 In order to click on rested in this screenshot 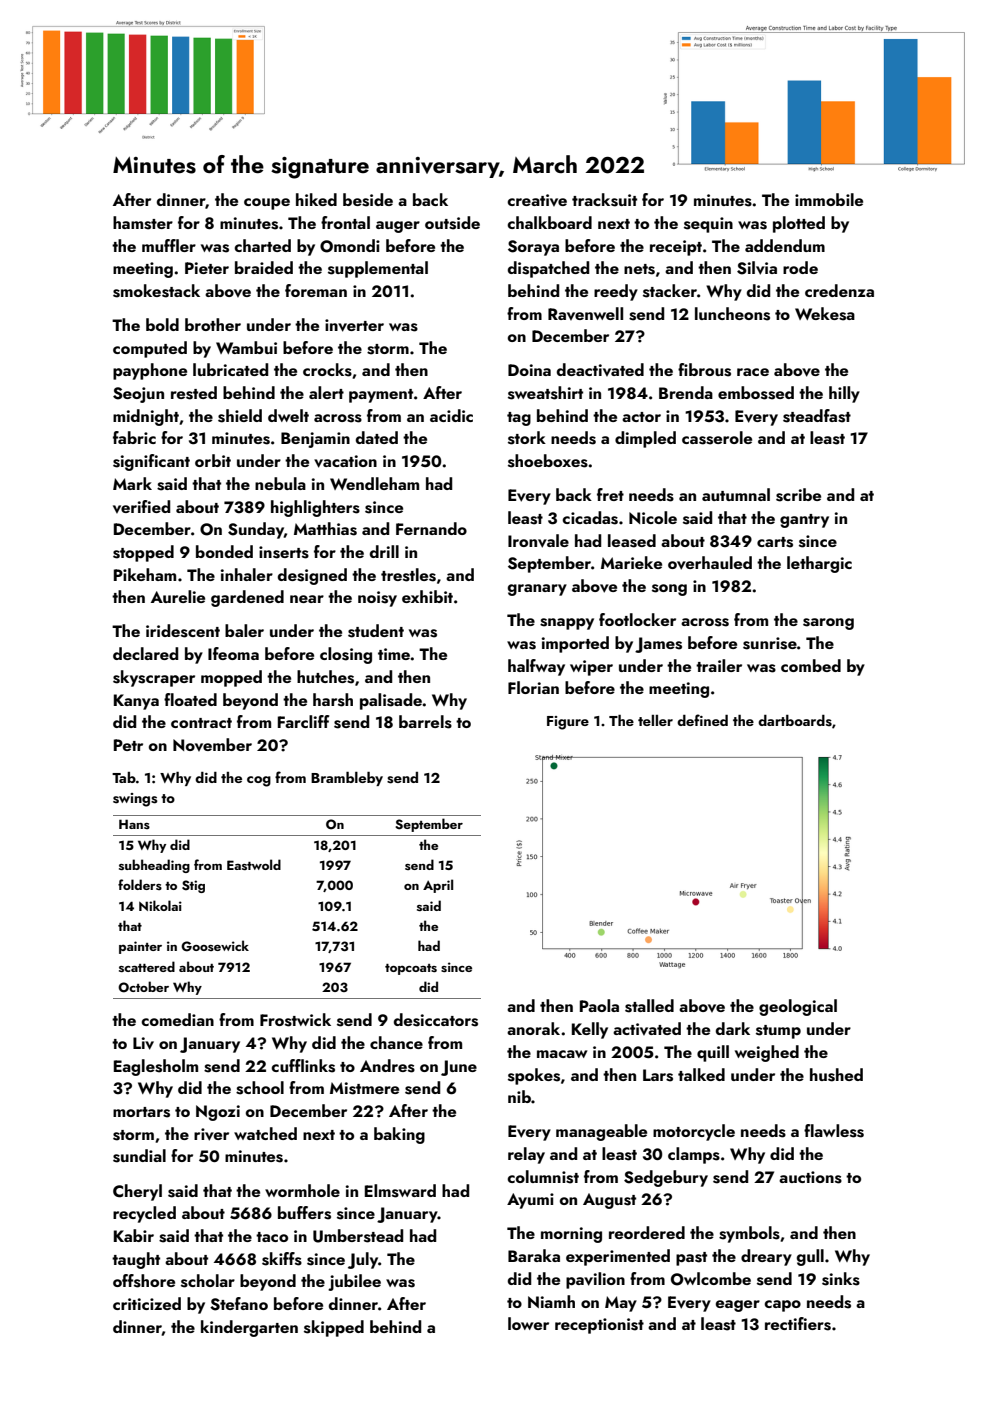, I will do `click(194, 393)`.
